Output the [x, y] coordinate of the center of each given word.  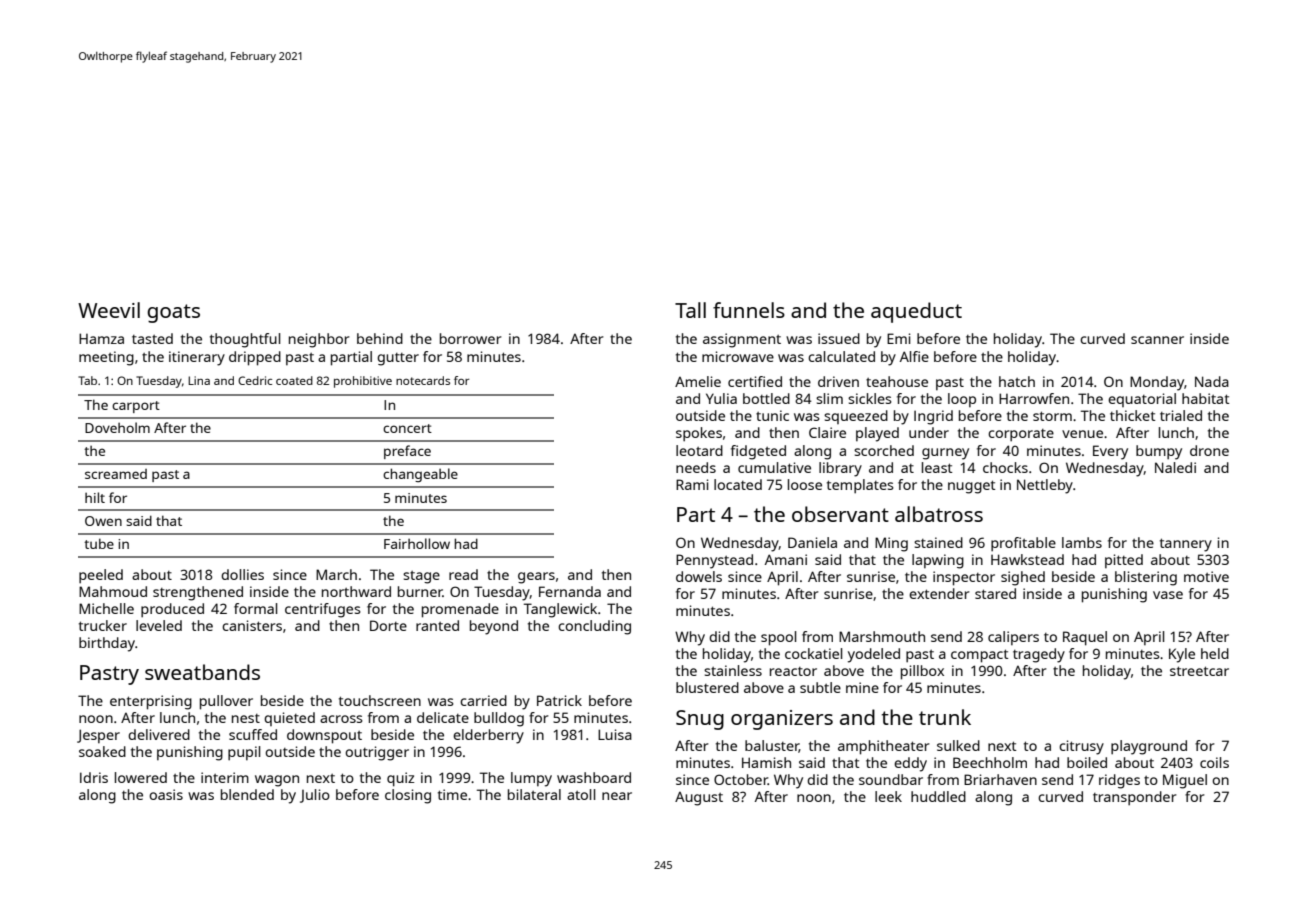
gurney [945, 454]
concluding [594, 627]
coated [294, 380]
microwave [738, 356]
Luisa [615, 734]
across [341, 719]
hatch [1017, 381]
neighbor [319, 340]
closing [408, 796]
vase [1168, 595]
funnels [749, 310]
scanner [1157, 340]
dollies [242, 574]
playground [1149, 747]
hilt [95, 497]
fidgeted [758, 452]
